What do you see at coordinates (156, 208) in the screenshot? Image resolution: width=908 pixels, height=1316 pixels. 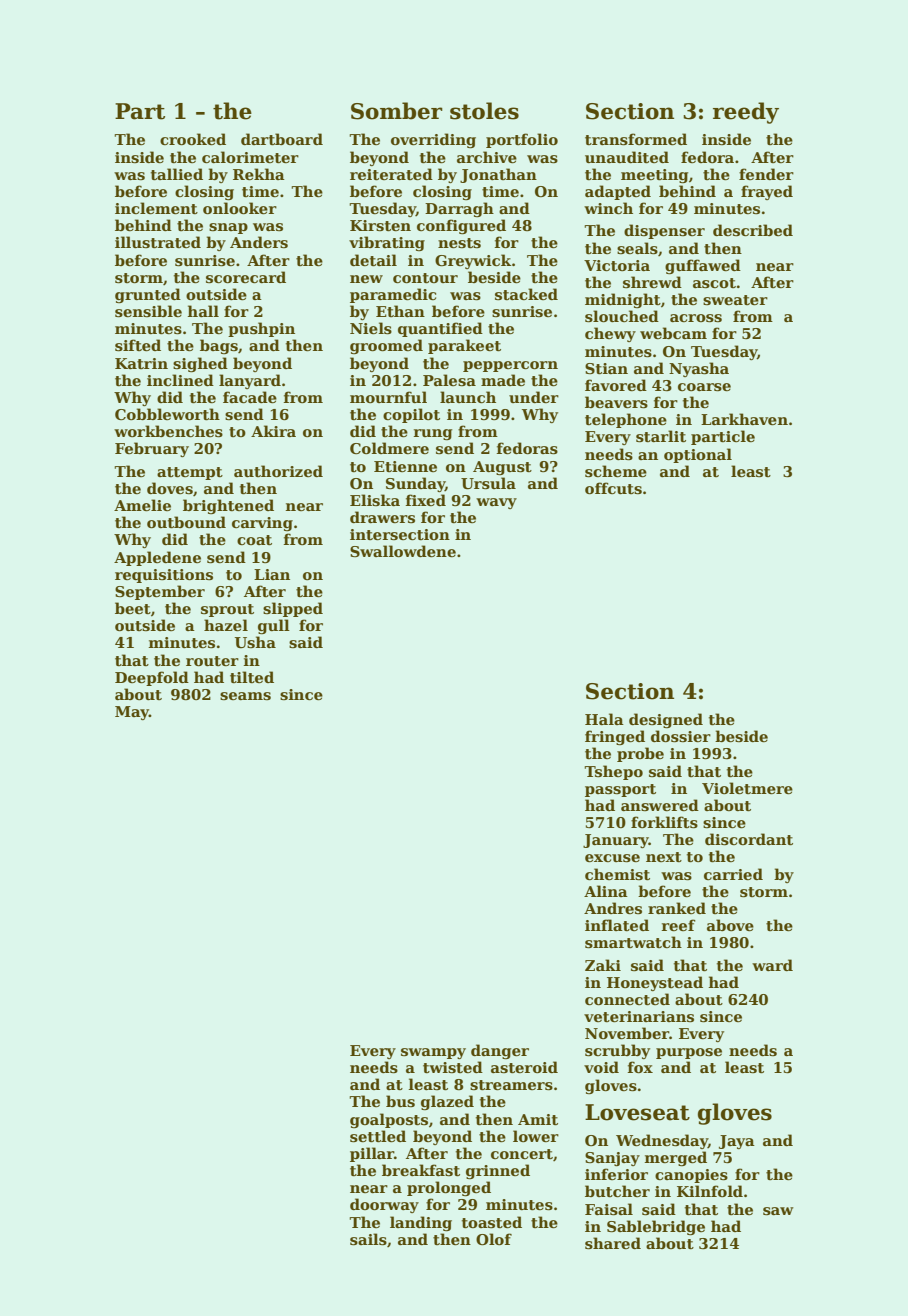 I see `inclement` at bounding box center [156, 208].
